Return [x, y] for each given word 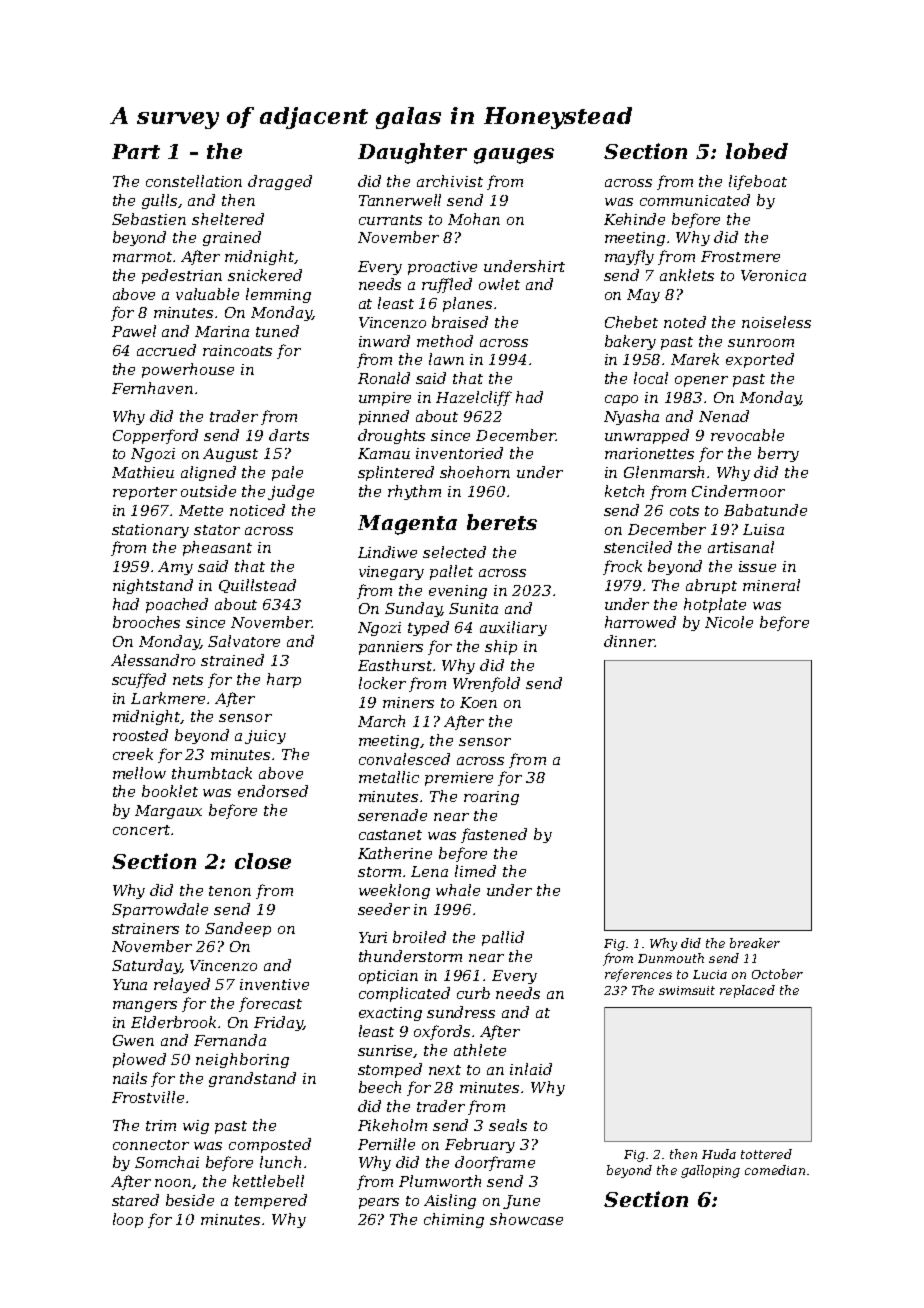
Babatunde [765, 510]
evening [458, 592]
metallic [389, 777]
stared [135, 1200]
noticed [257, 510]
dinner [629, 641]
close [263, 861]
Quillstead [257, 586]
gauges [514, 156]
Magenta [407, 525]
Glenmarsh [664, 472]
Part [136, 151]
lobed [757, 151]
